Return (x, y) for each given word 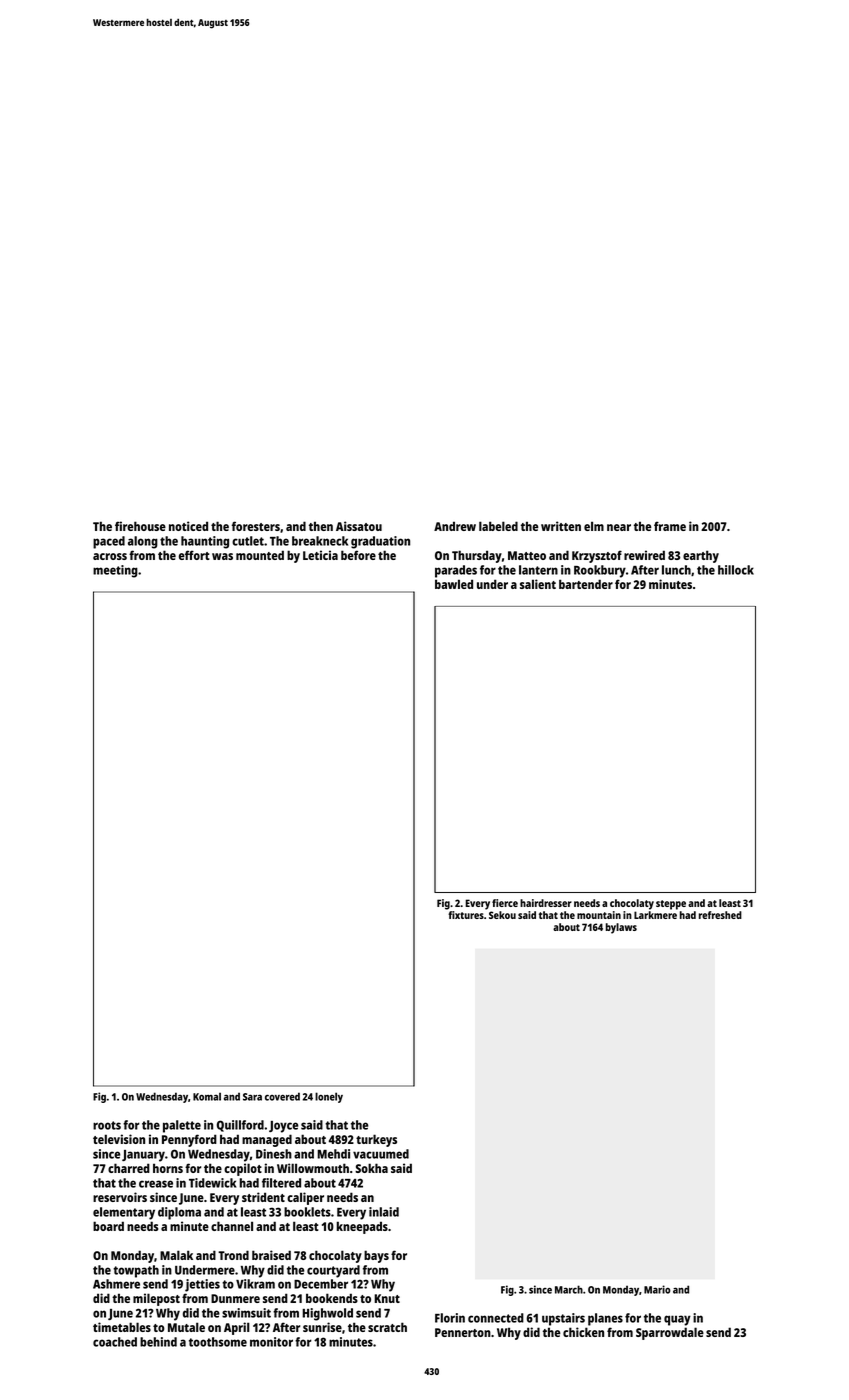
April (237, 1328)
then (321, 526)
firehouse (140, 526)
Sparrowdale (670, 1333)
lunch (676, 570)
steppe (671, 905)
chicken (583, 1332)
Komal (207, 1096)
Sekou (502, 915)
